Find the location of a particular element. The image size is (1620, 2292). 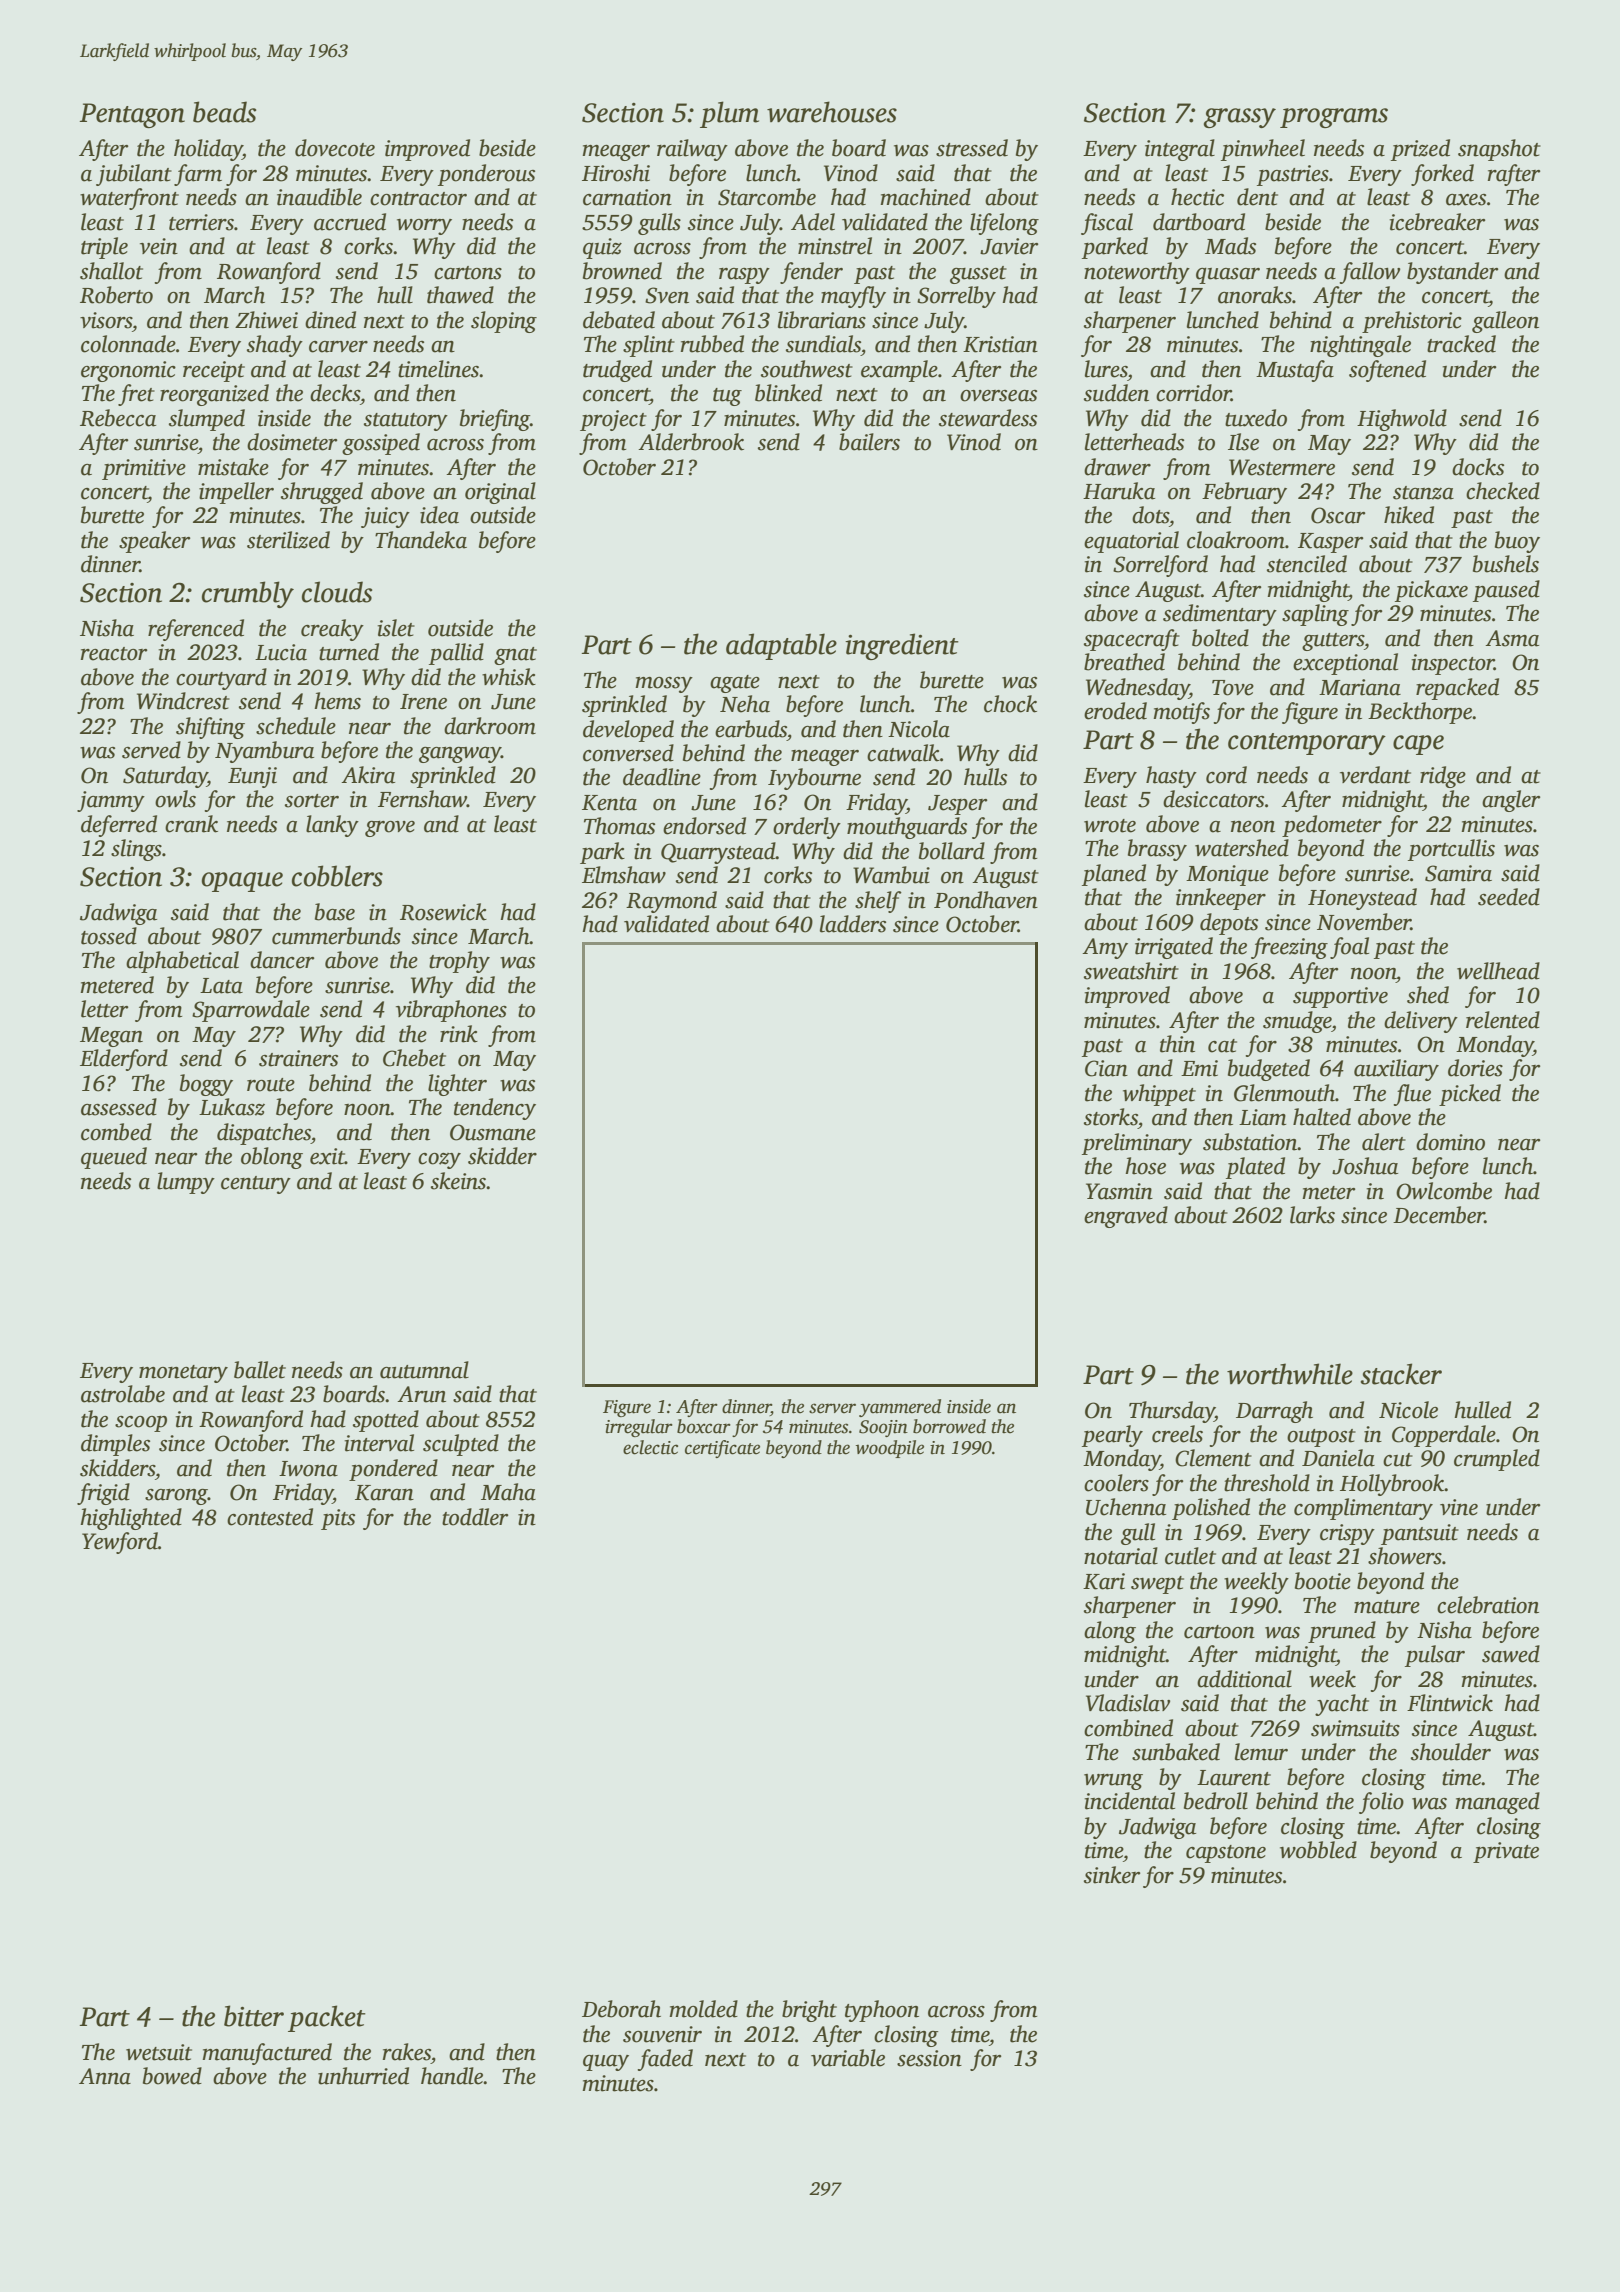

along is located at coordinates (1110, 1632).
